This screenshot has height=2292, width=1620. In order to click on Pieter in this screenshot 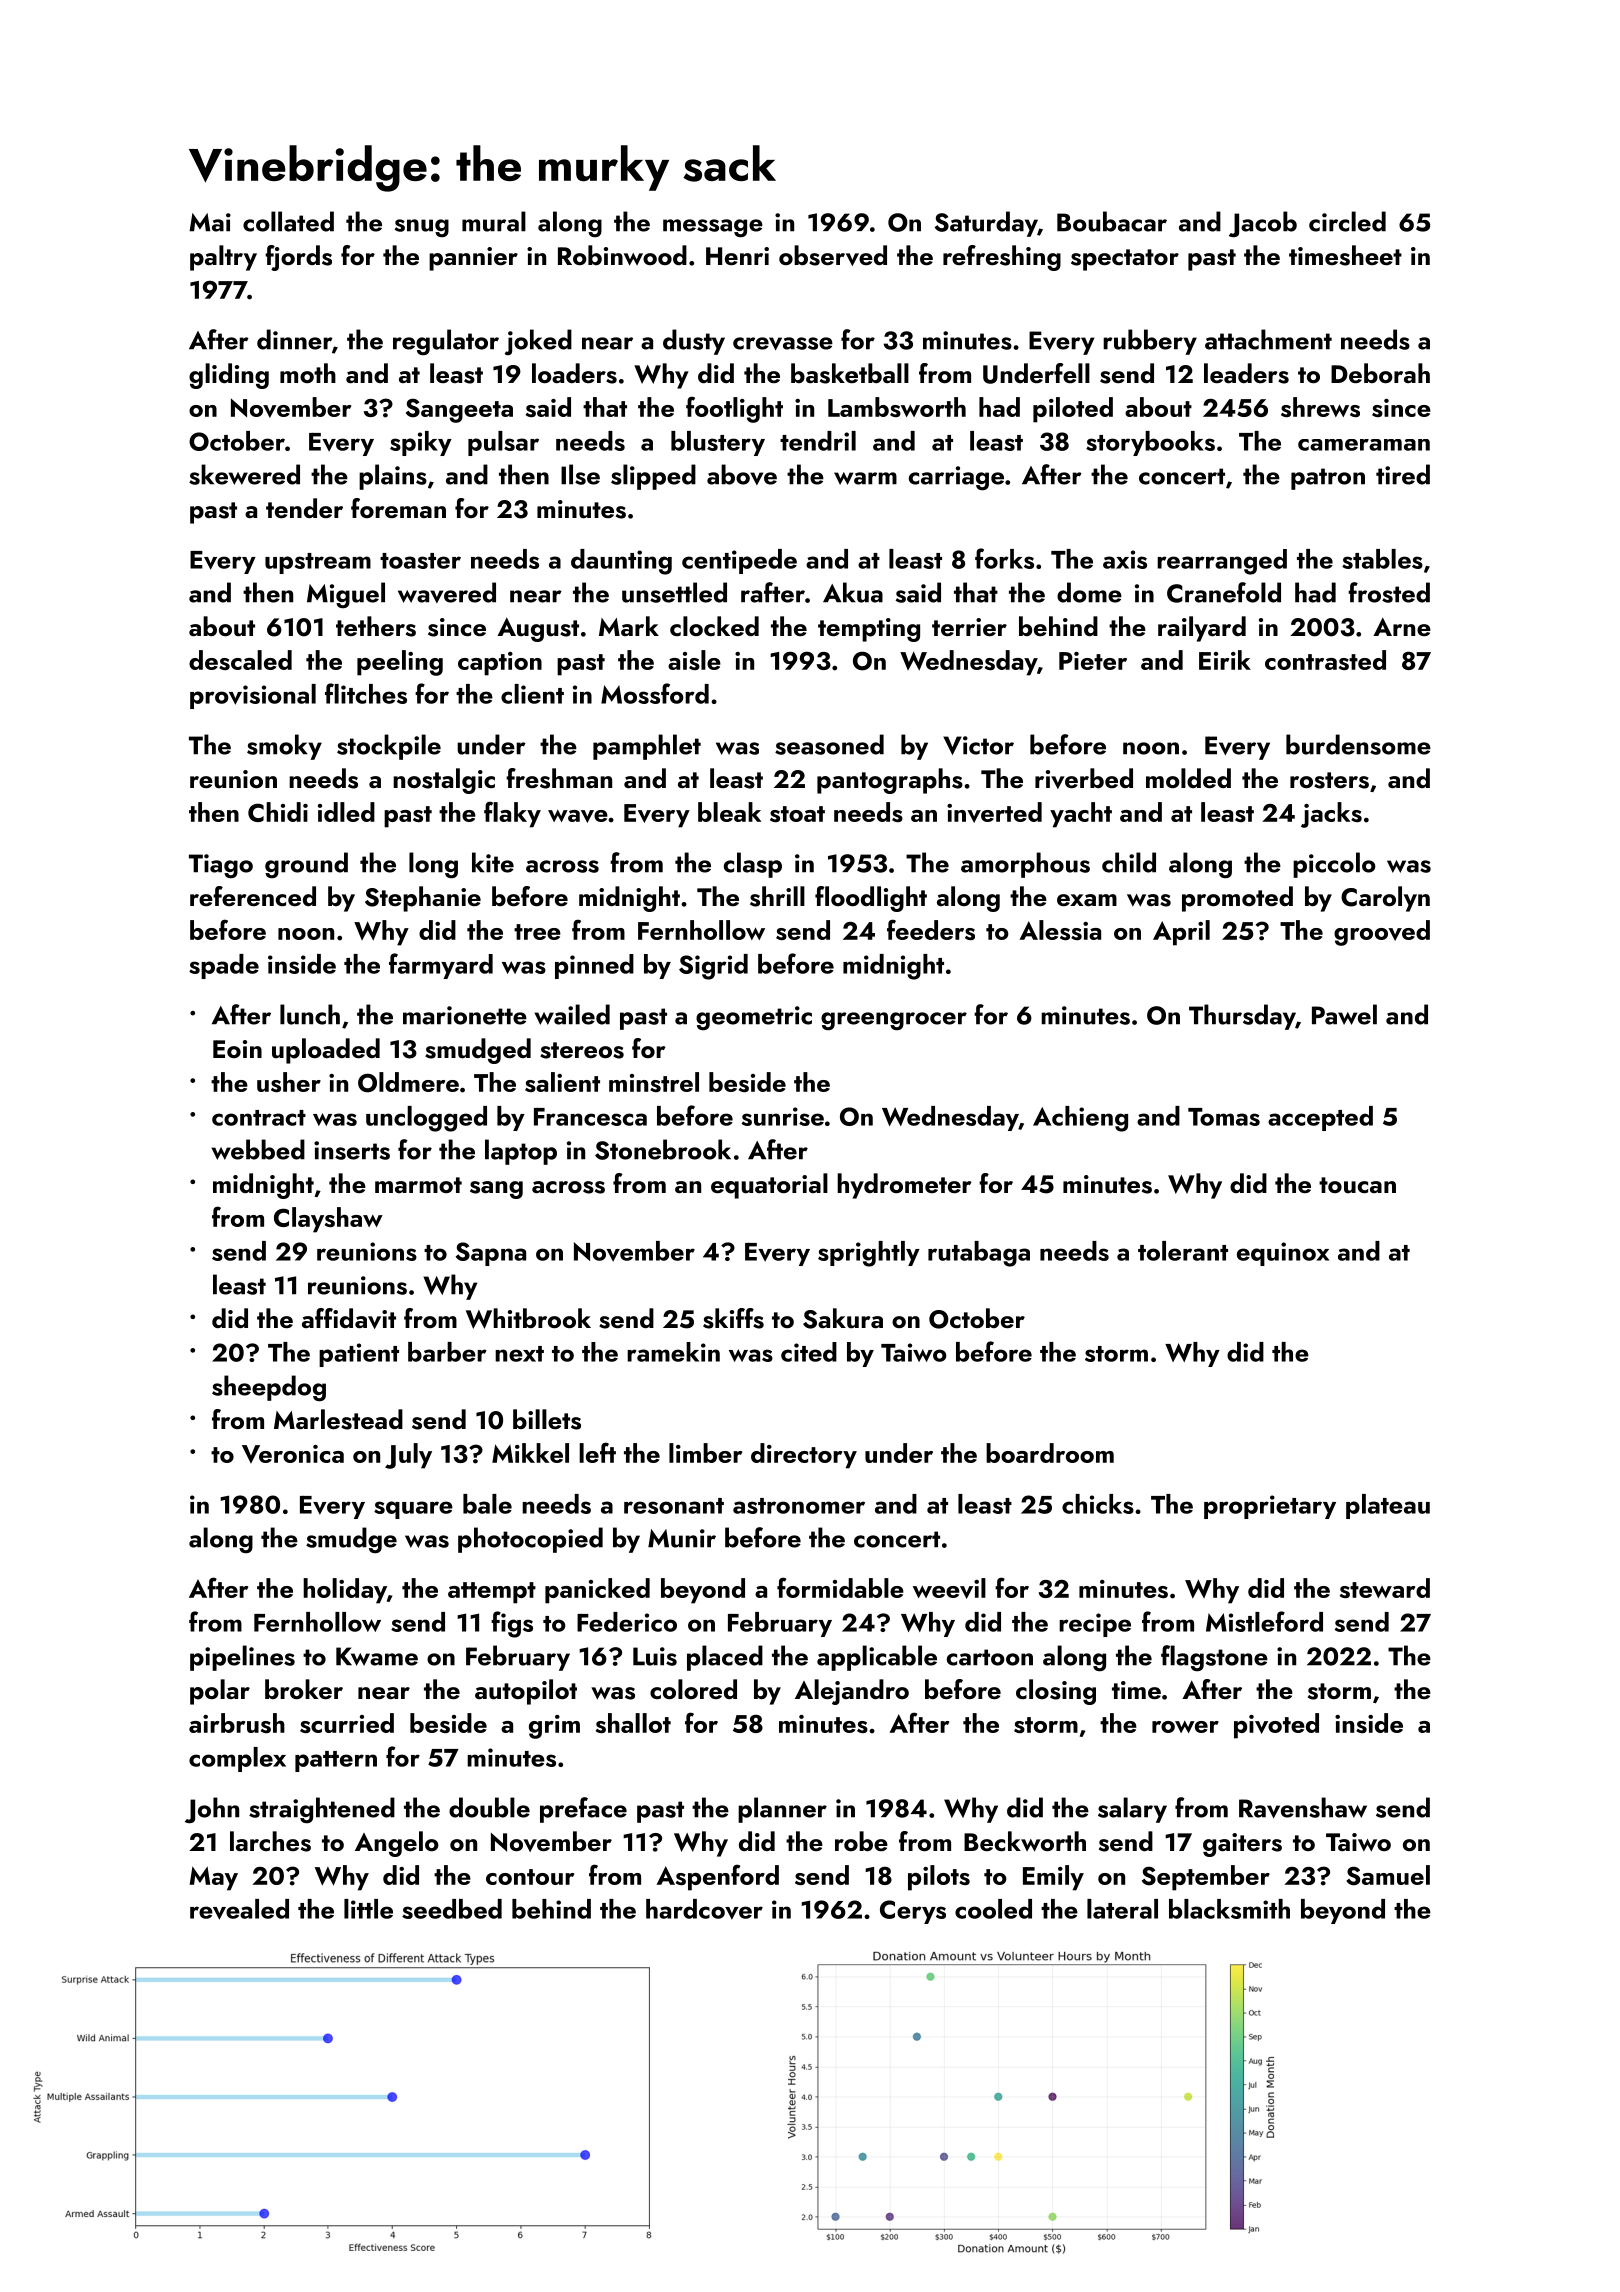, I will do `click(1093, 661)`.
